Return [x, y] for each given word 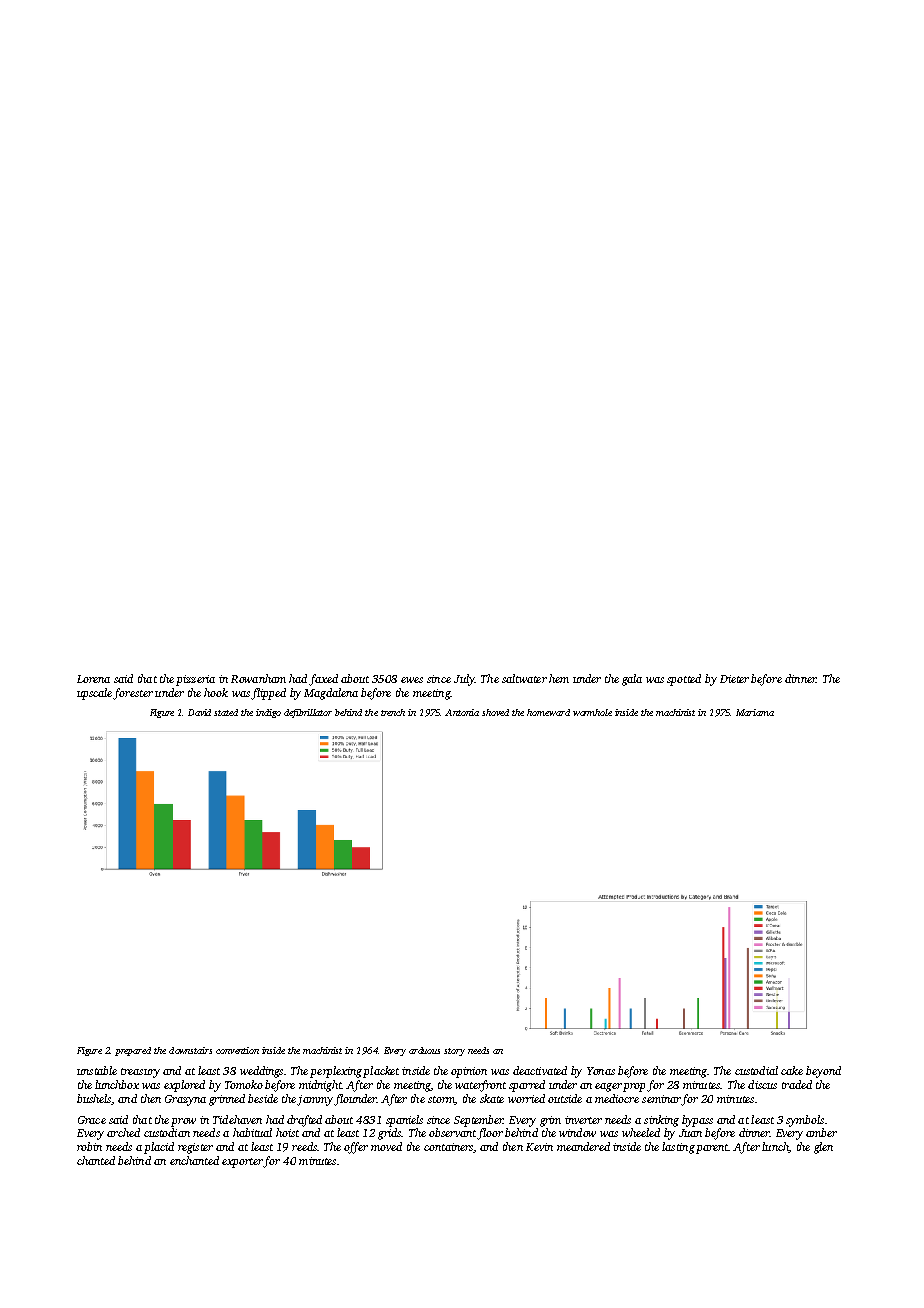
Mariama [755, 712]
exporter [243, 1163]
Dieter [734, 679]
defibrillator [308, 713]
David [199, 712]
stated [226, 712]
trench [393, 712]
